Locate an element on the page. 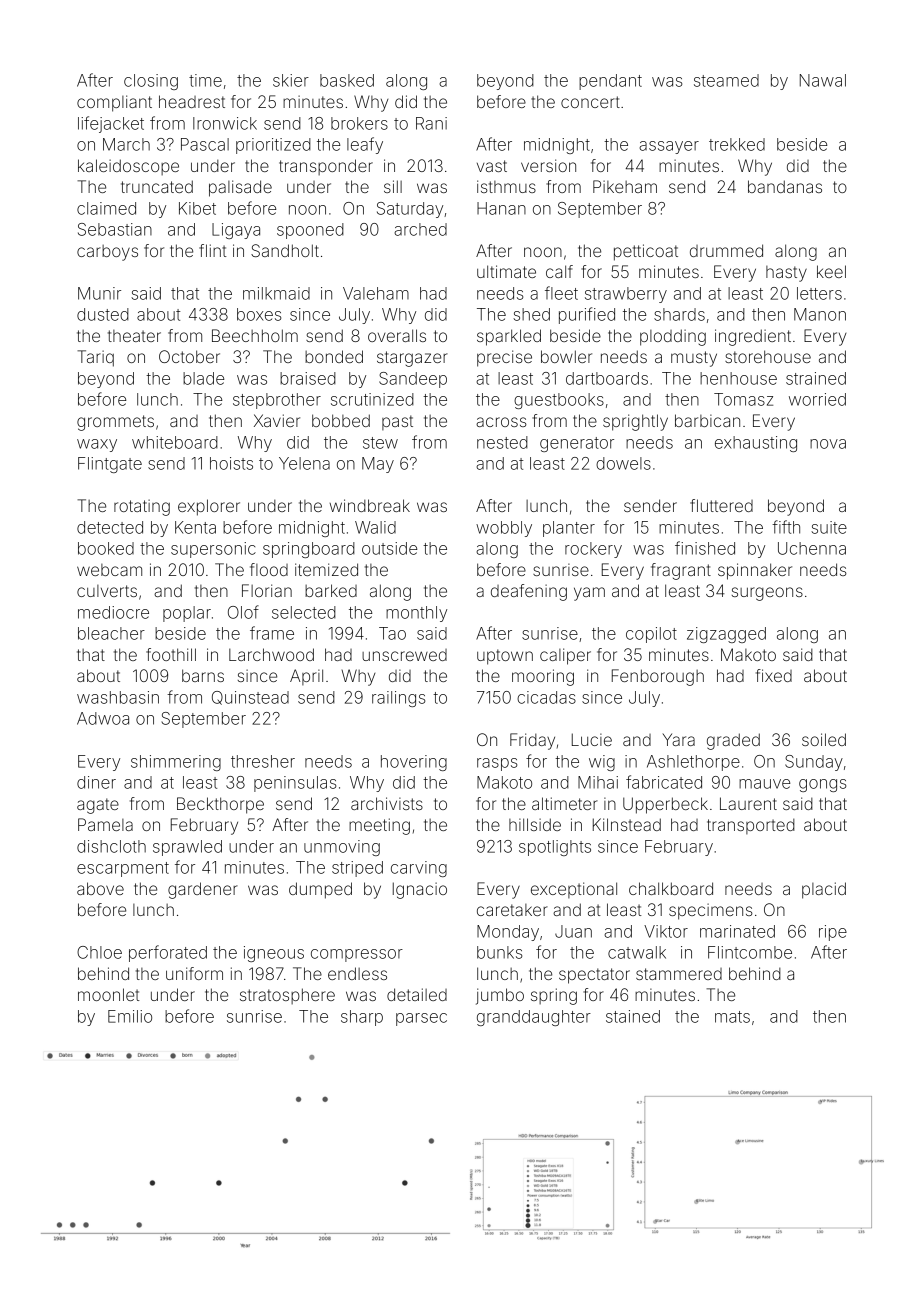  monthly is located at coordinates (416, 614).
